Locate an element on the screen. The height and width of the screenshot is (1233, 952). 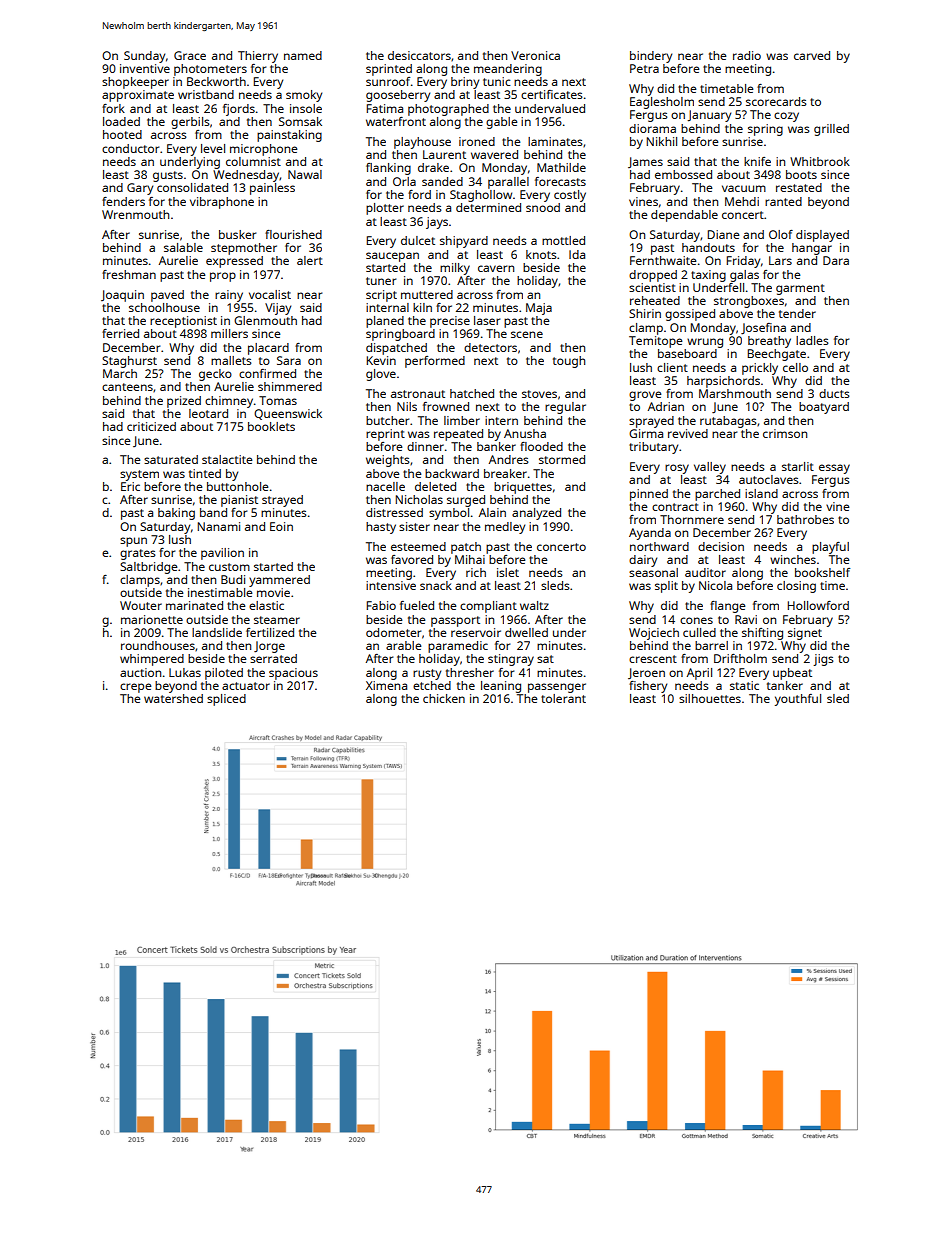
Glenmouth is located at coordinates (265, 320).
